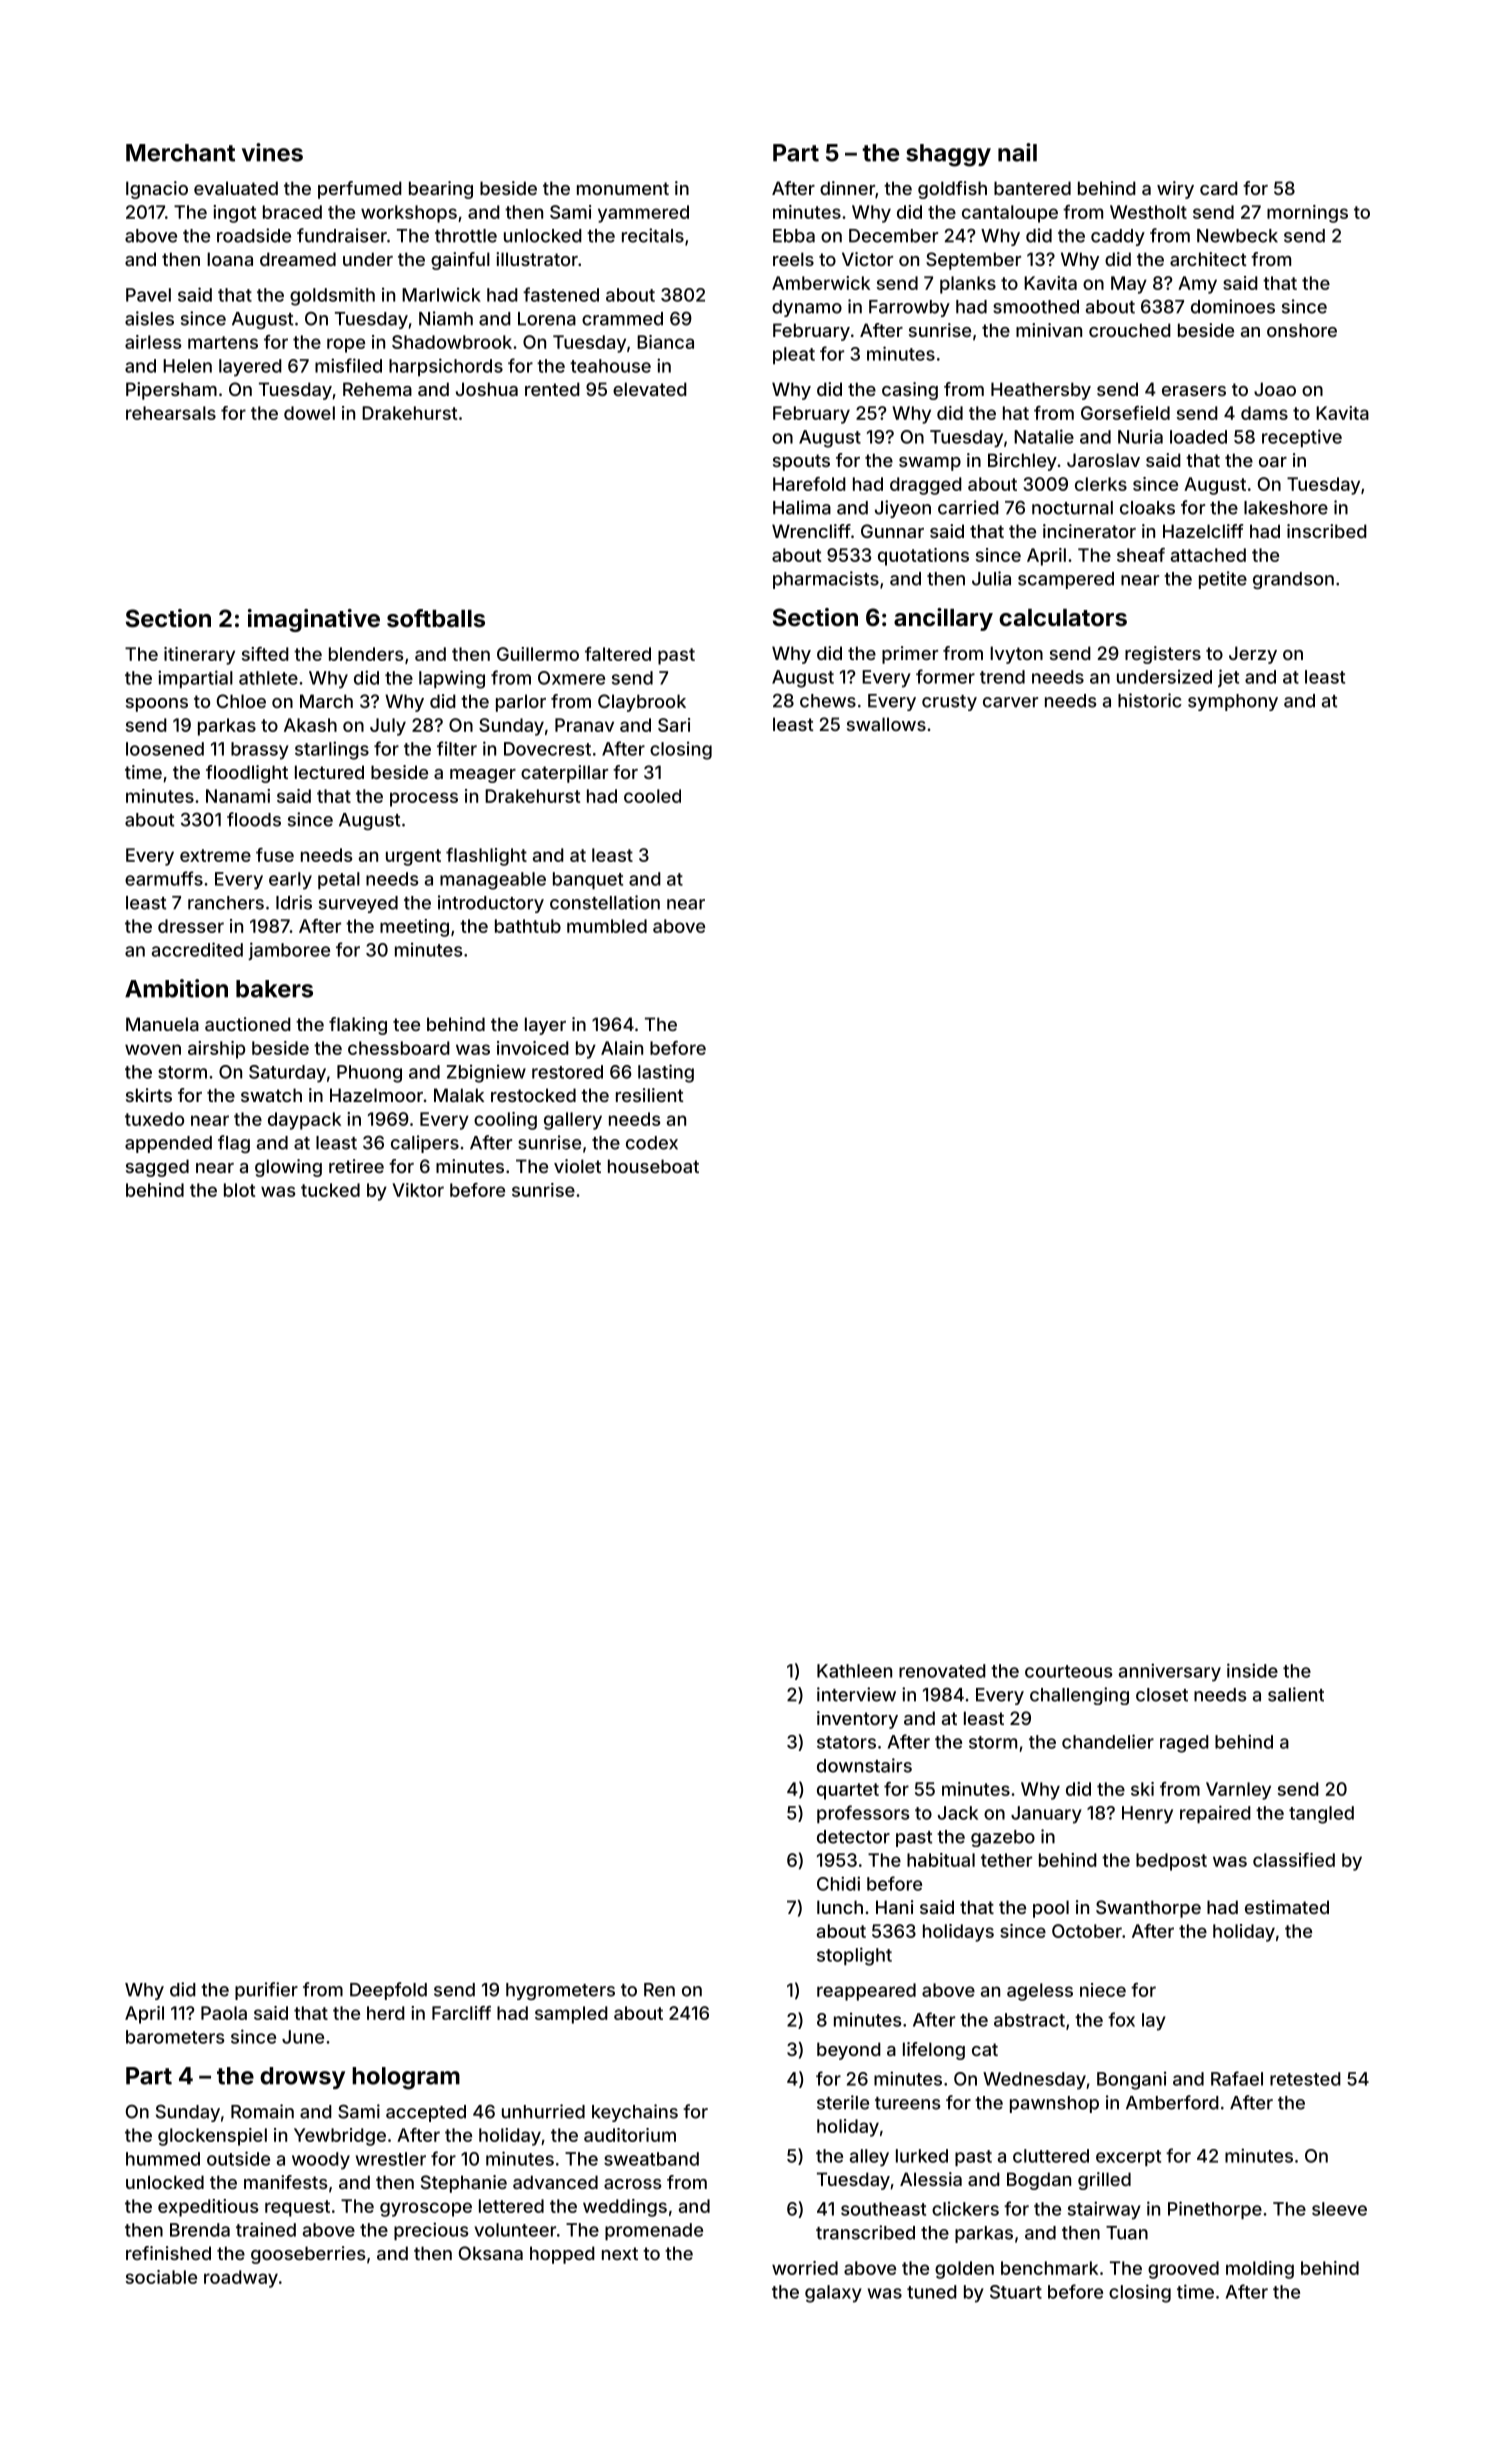  I want to click on Malak, so click(459, 1095).
